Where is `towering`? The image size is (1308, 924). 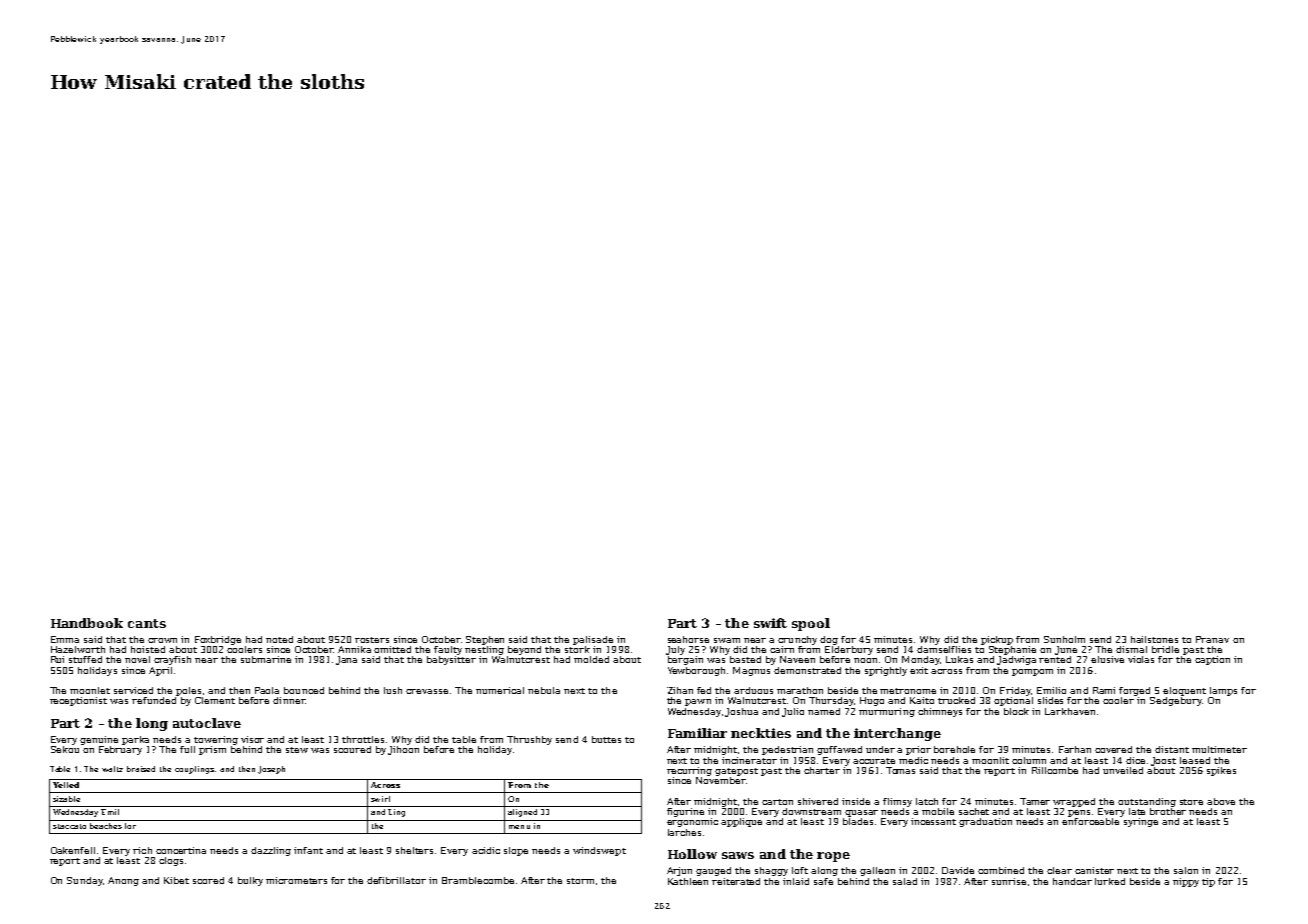 towering is located at coordinates (216, 740).
